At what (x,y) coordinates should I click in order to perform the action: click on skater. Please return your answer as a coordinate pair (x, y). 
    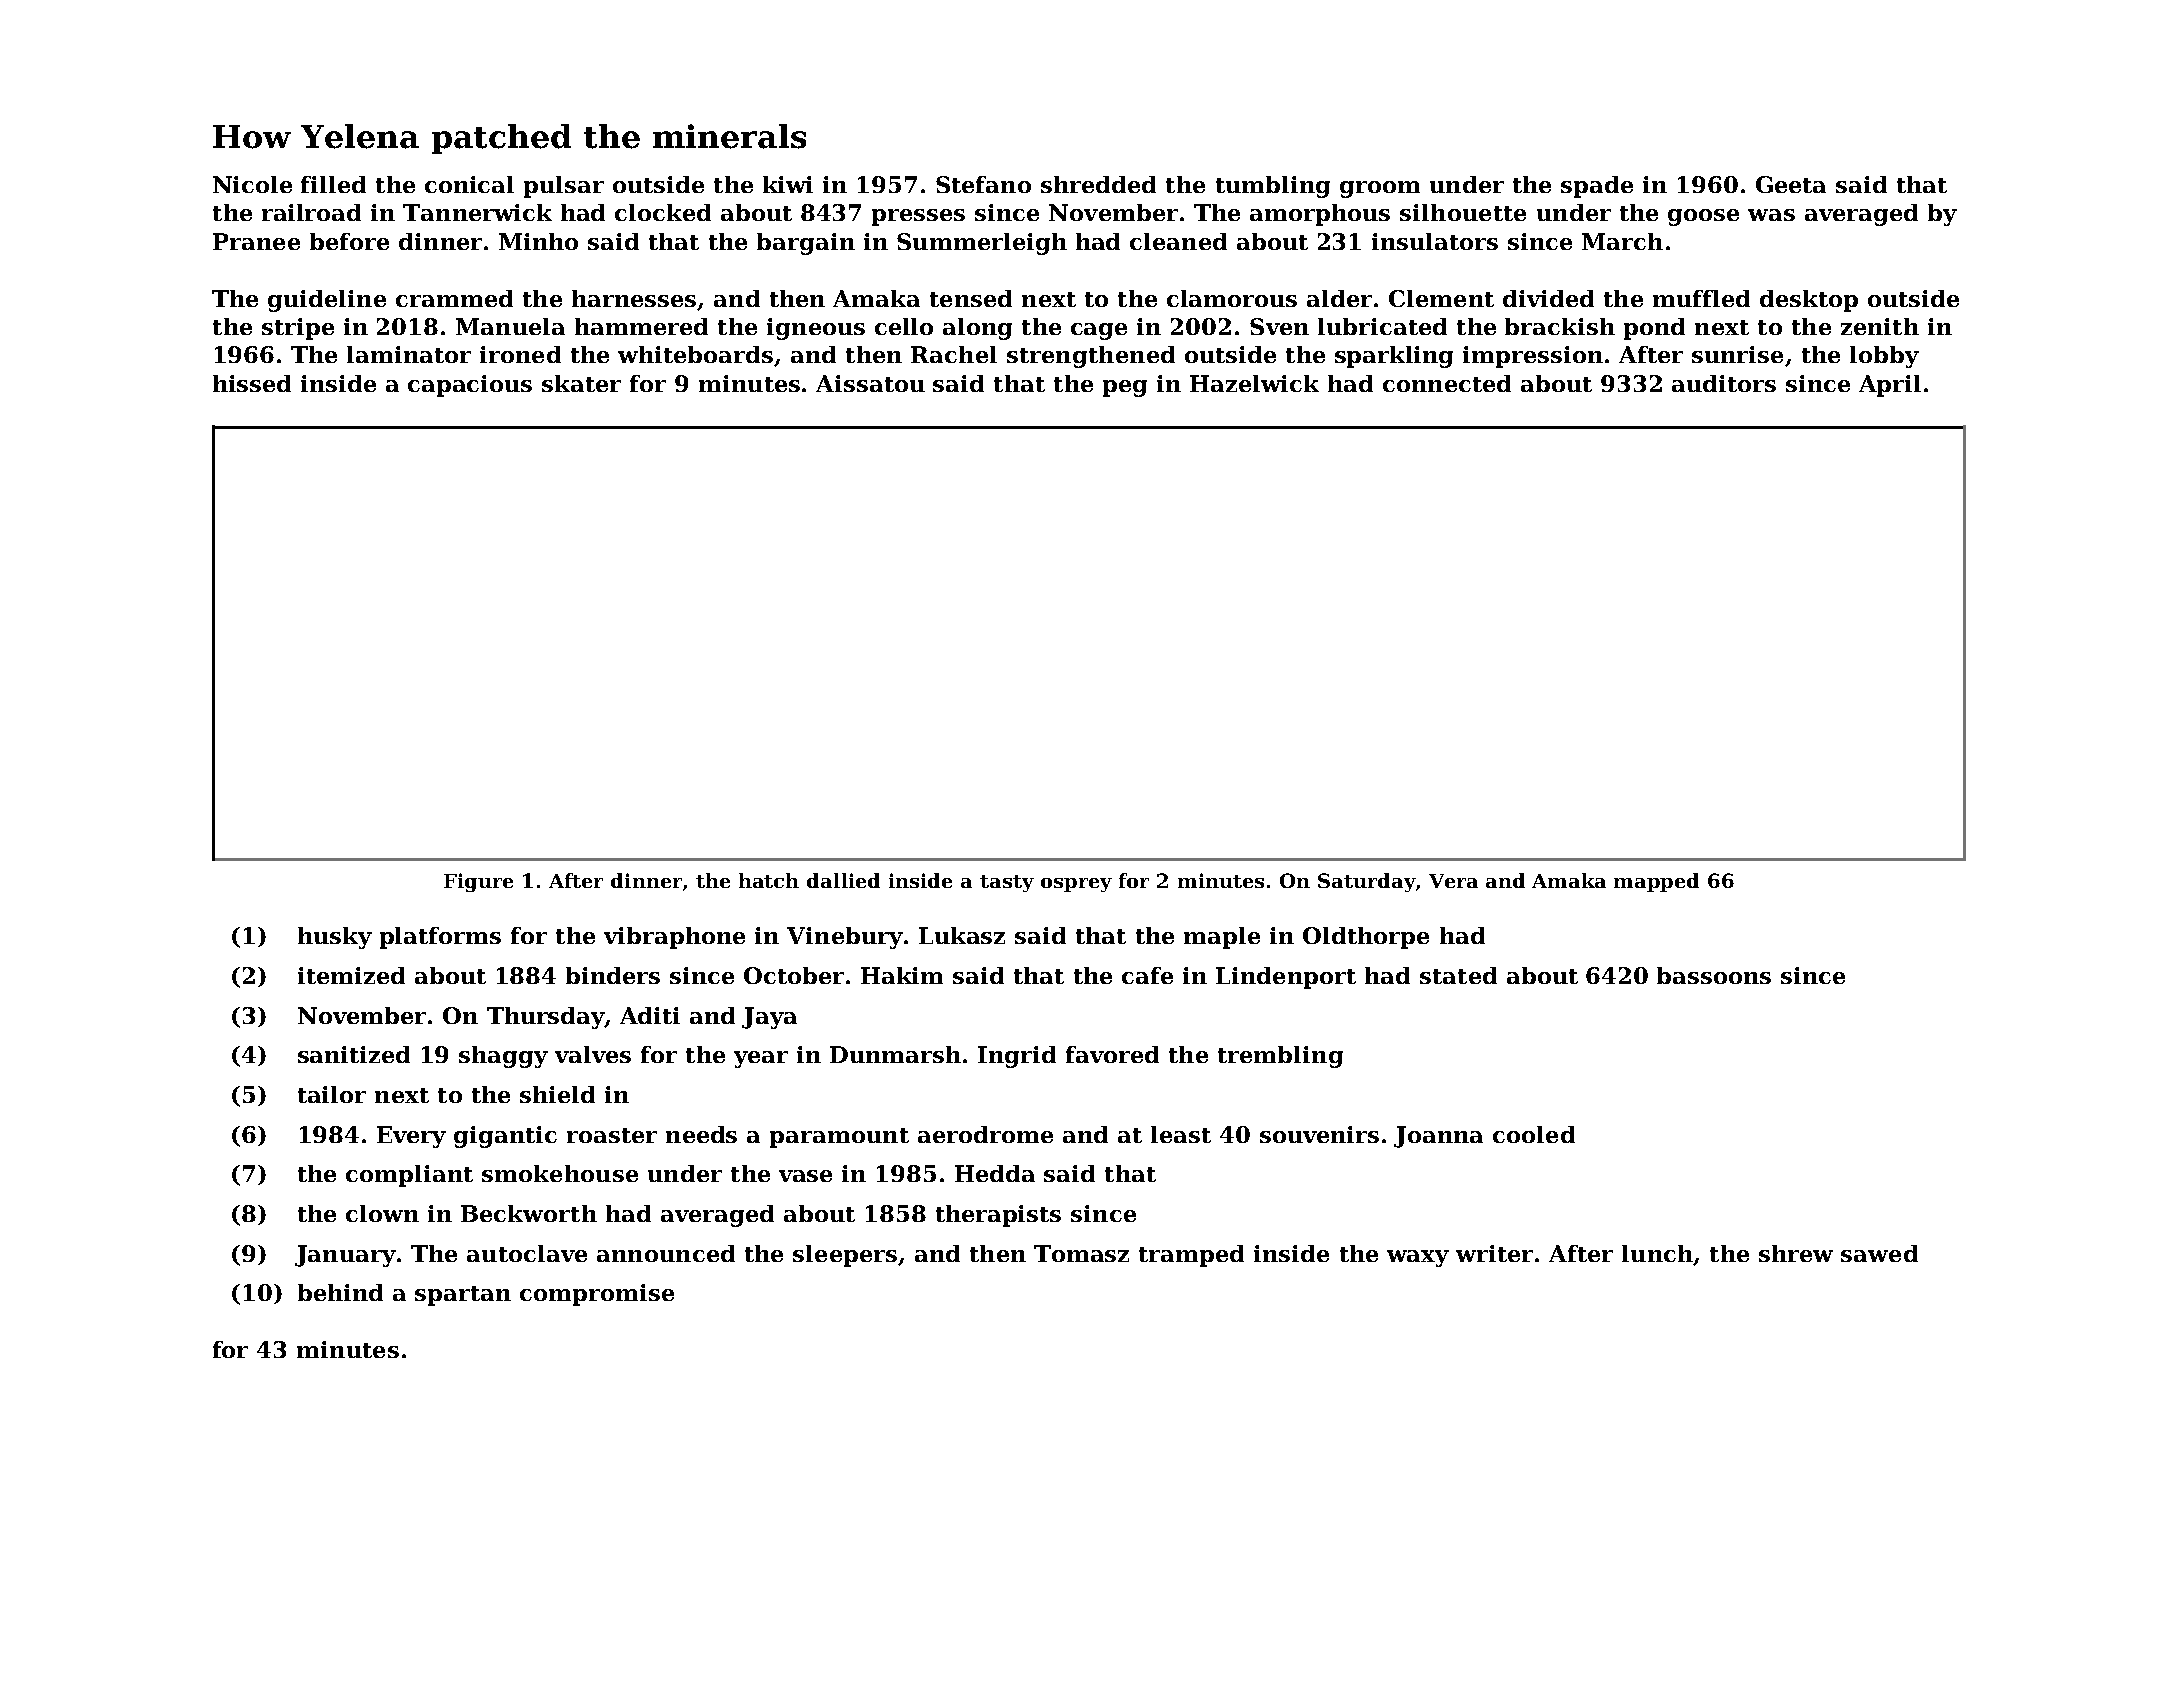
    Looking at the image, I should click on (581, 383).
